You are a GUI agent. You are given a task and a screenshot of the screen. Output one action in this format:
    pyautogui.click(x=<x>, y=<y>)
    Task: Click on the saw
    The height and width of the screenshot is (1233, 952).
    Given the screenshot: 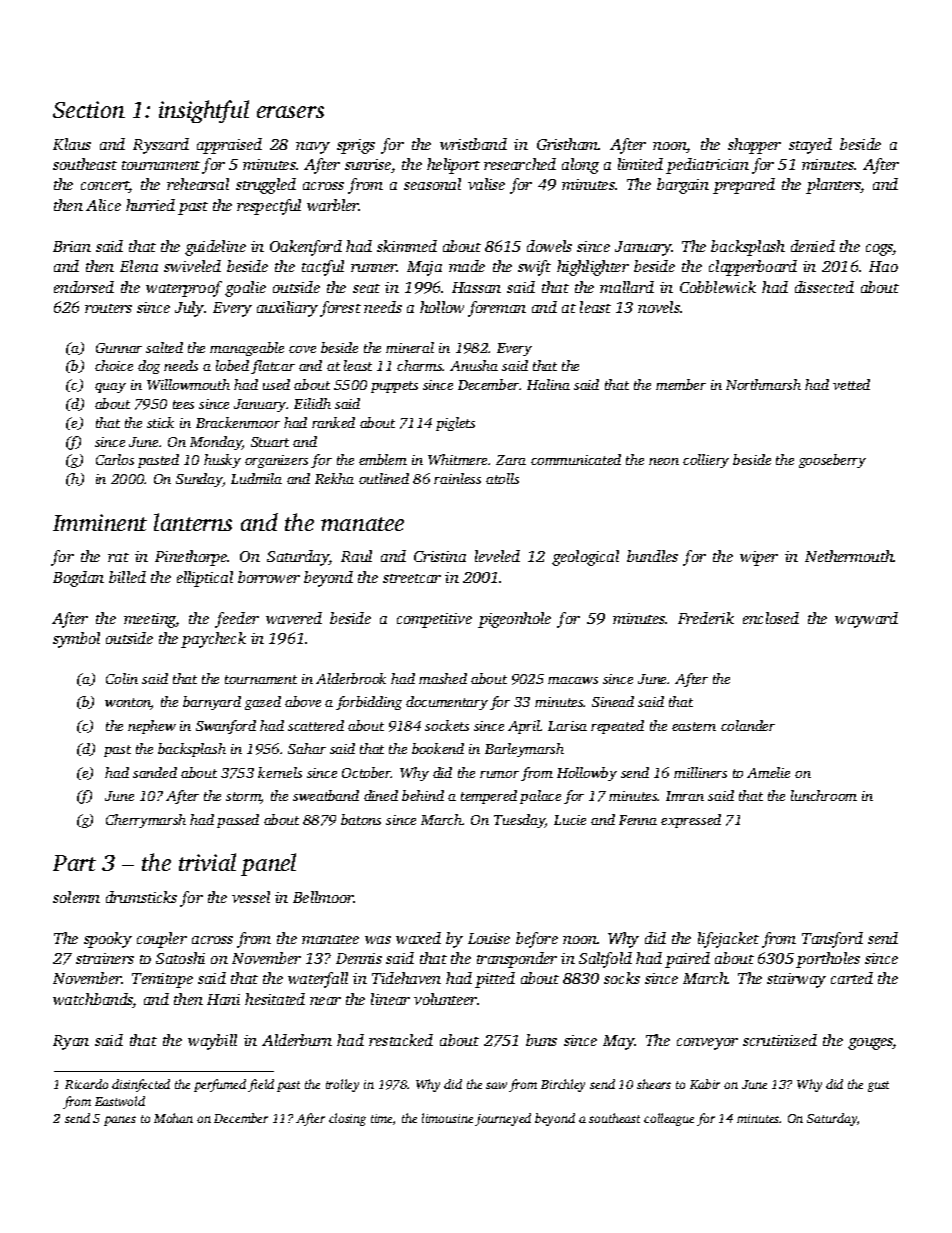 What is the action you would take?
    pyautogui.click(x=496, y=1085)
